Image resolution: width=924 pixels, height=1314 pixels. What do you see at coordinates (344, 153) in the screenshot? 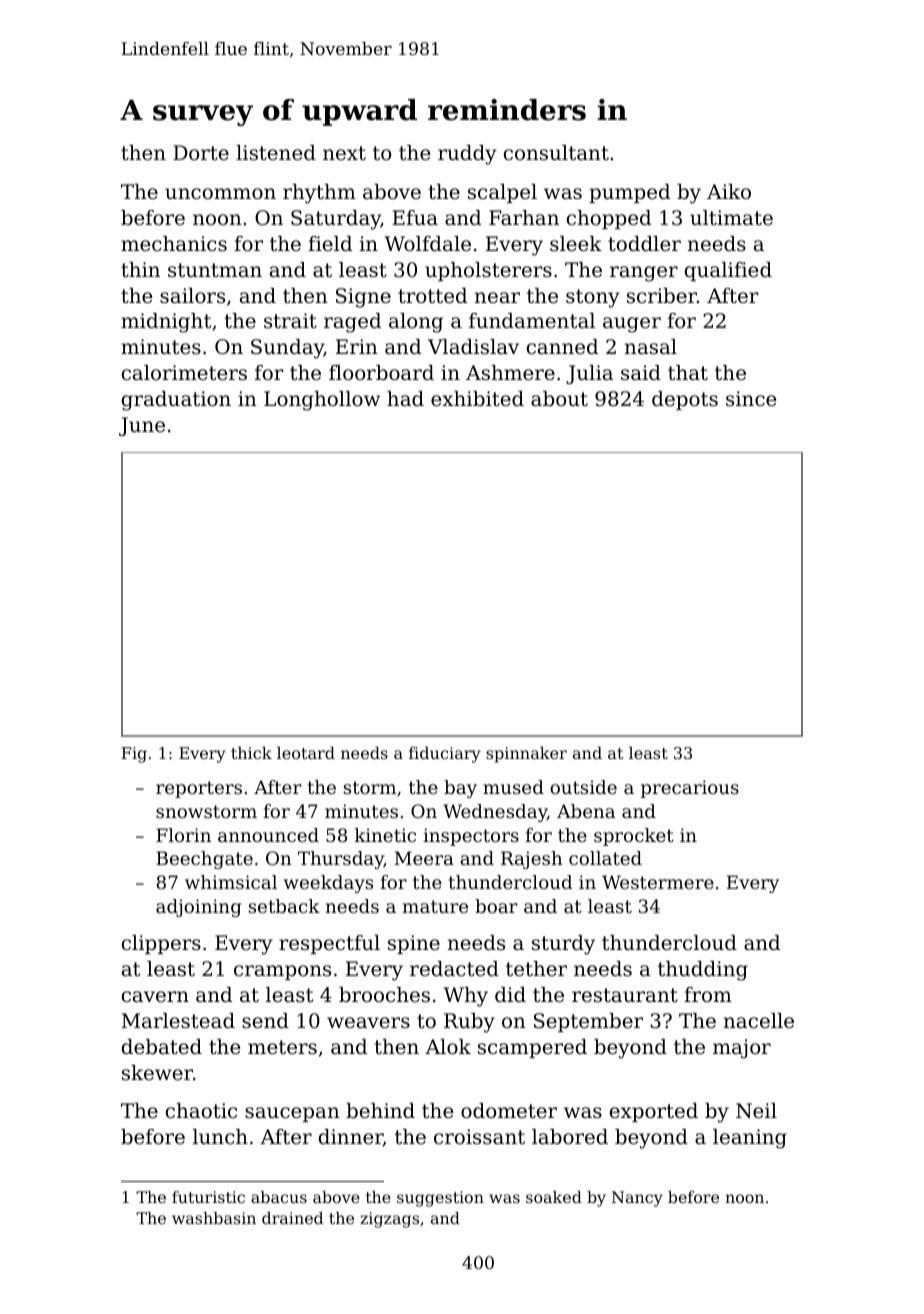
I see `next` at bounding box center [344, 153].
